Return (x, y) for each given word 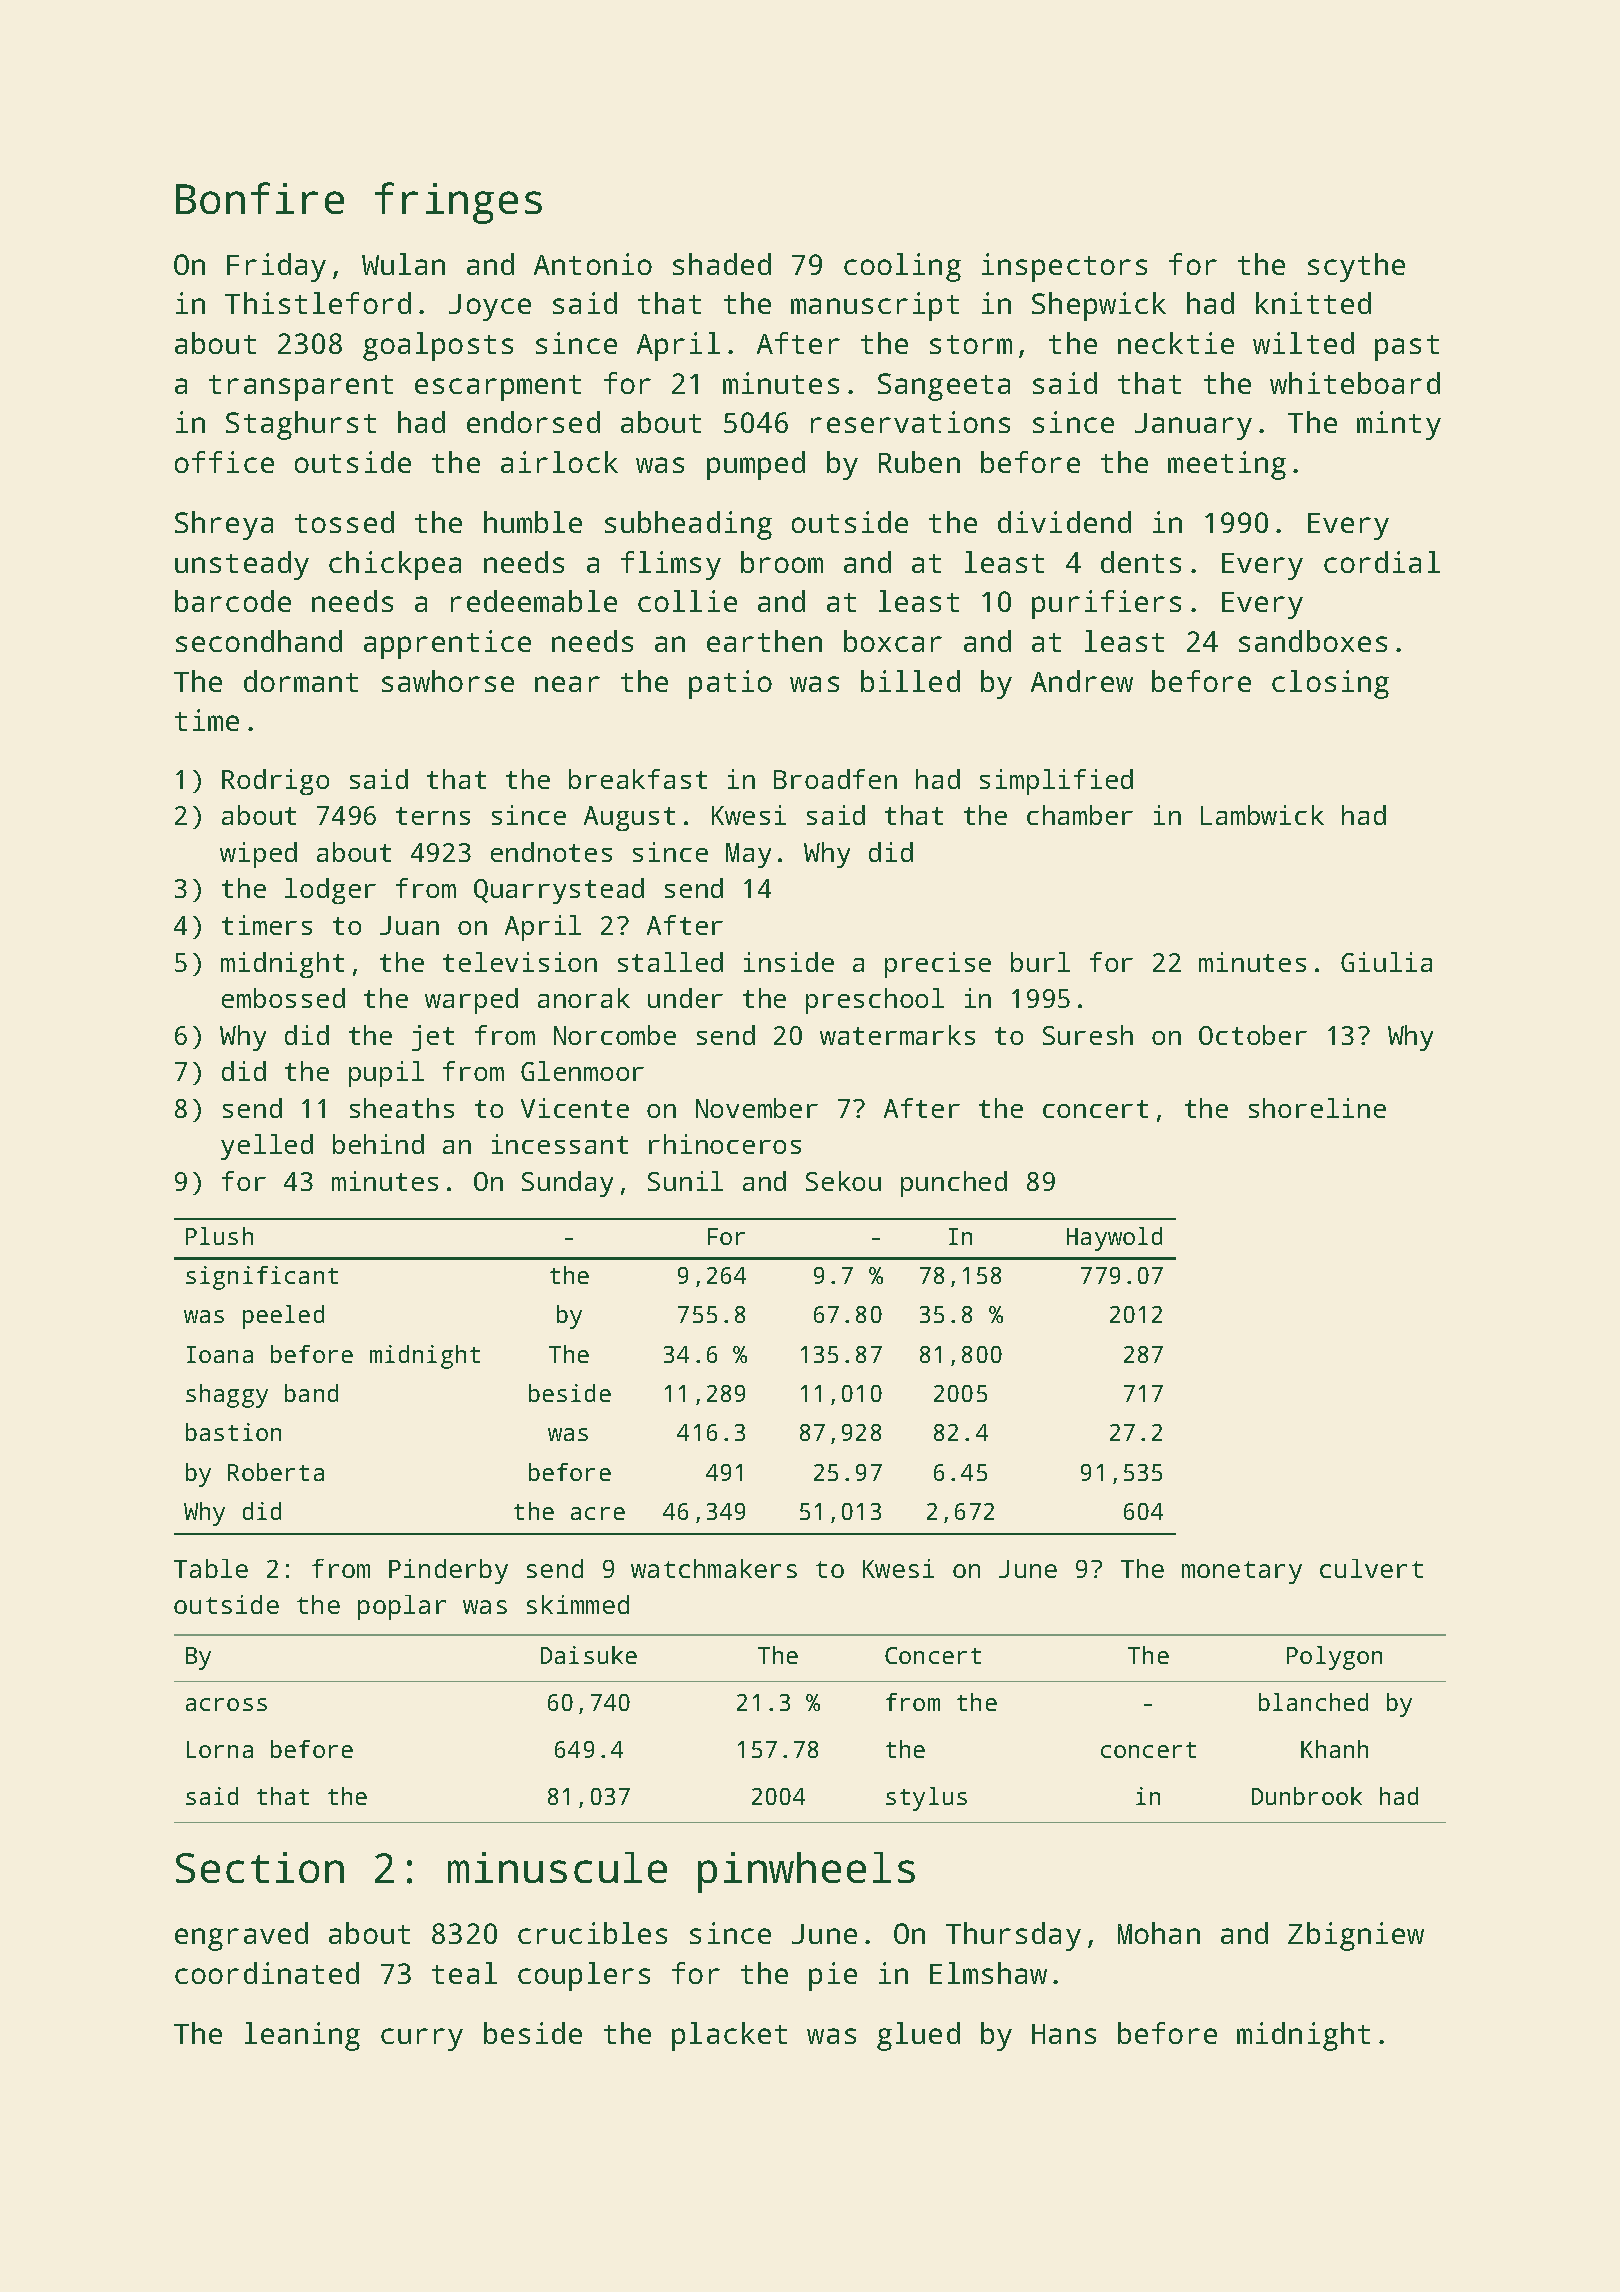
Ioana (220, 1354)
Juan (409, 925)
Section (260, 1867)
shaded (722, 264)
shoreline (1317, 1108)
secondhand (259, 641)
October (1253, 1035)
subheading (688, 525)
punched (954, 1184)
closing (1330, 684)
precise (938, 965)
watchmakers (714, 1568)
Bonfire (260, 198)
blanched (1313, 1702)
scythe (1356, 267)
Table (211, 1568)
